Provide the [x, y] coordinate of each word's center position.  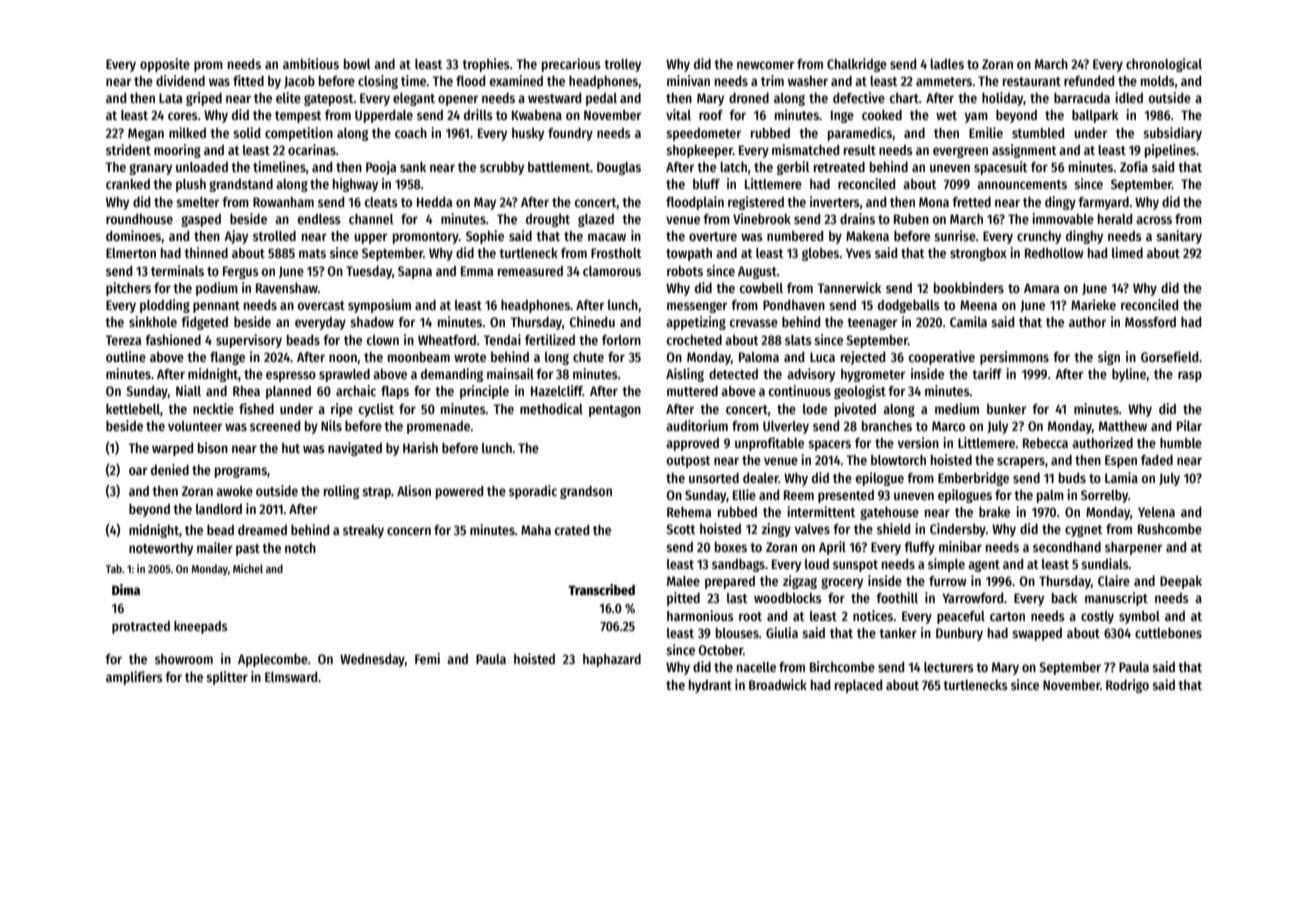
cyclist [376, 410]
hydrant [710, 686]
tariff [987, 373]
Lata [170, 98]
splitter [227, 678]
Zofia [1134, 166]
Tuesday [369, 272]
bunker [1006, 409]
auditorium [697, 425]
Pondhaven [794, 305]
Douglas [619, 168]
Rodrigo [1127, 686]
